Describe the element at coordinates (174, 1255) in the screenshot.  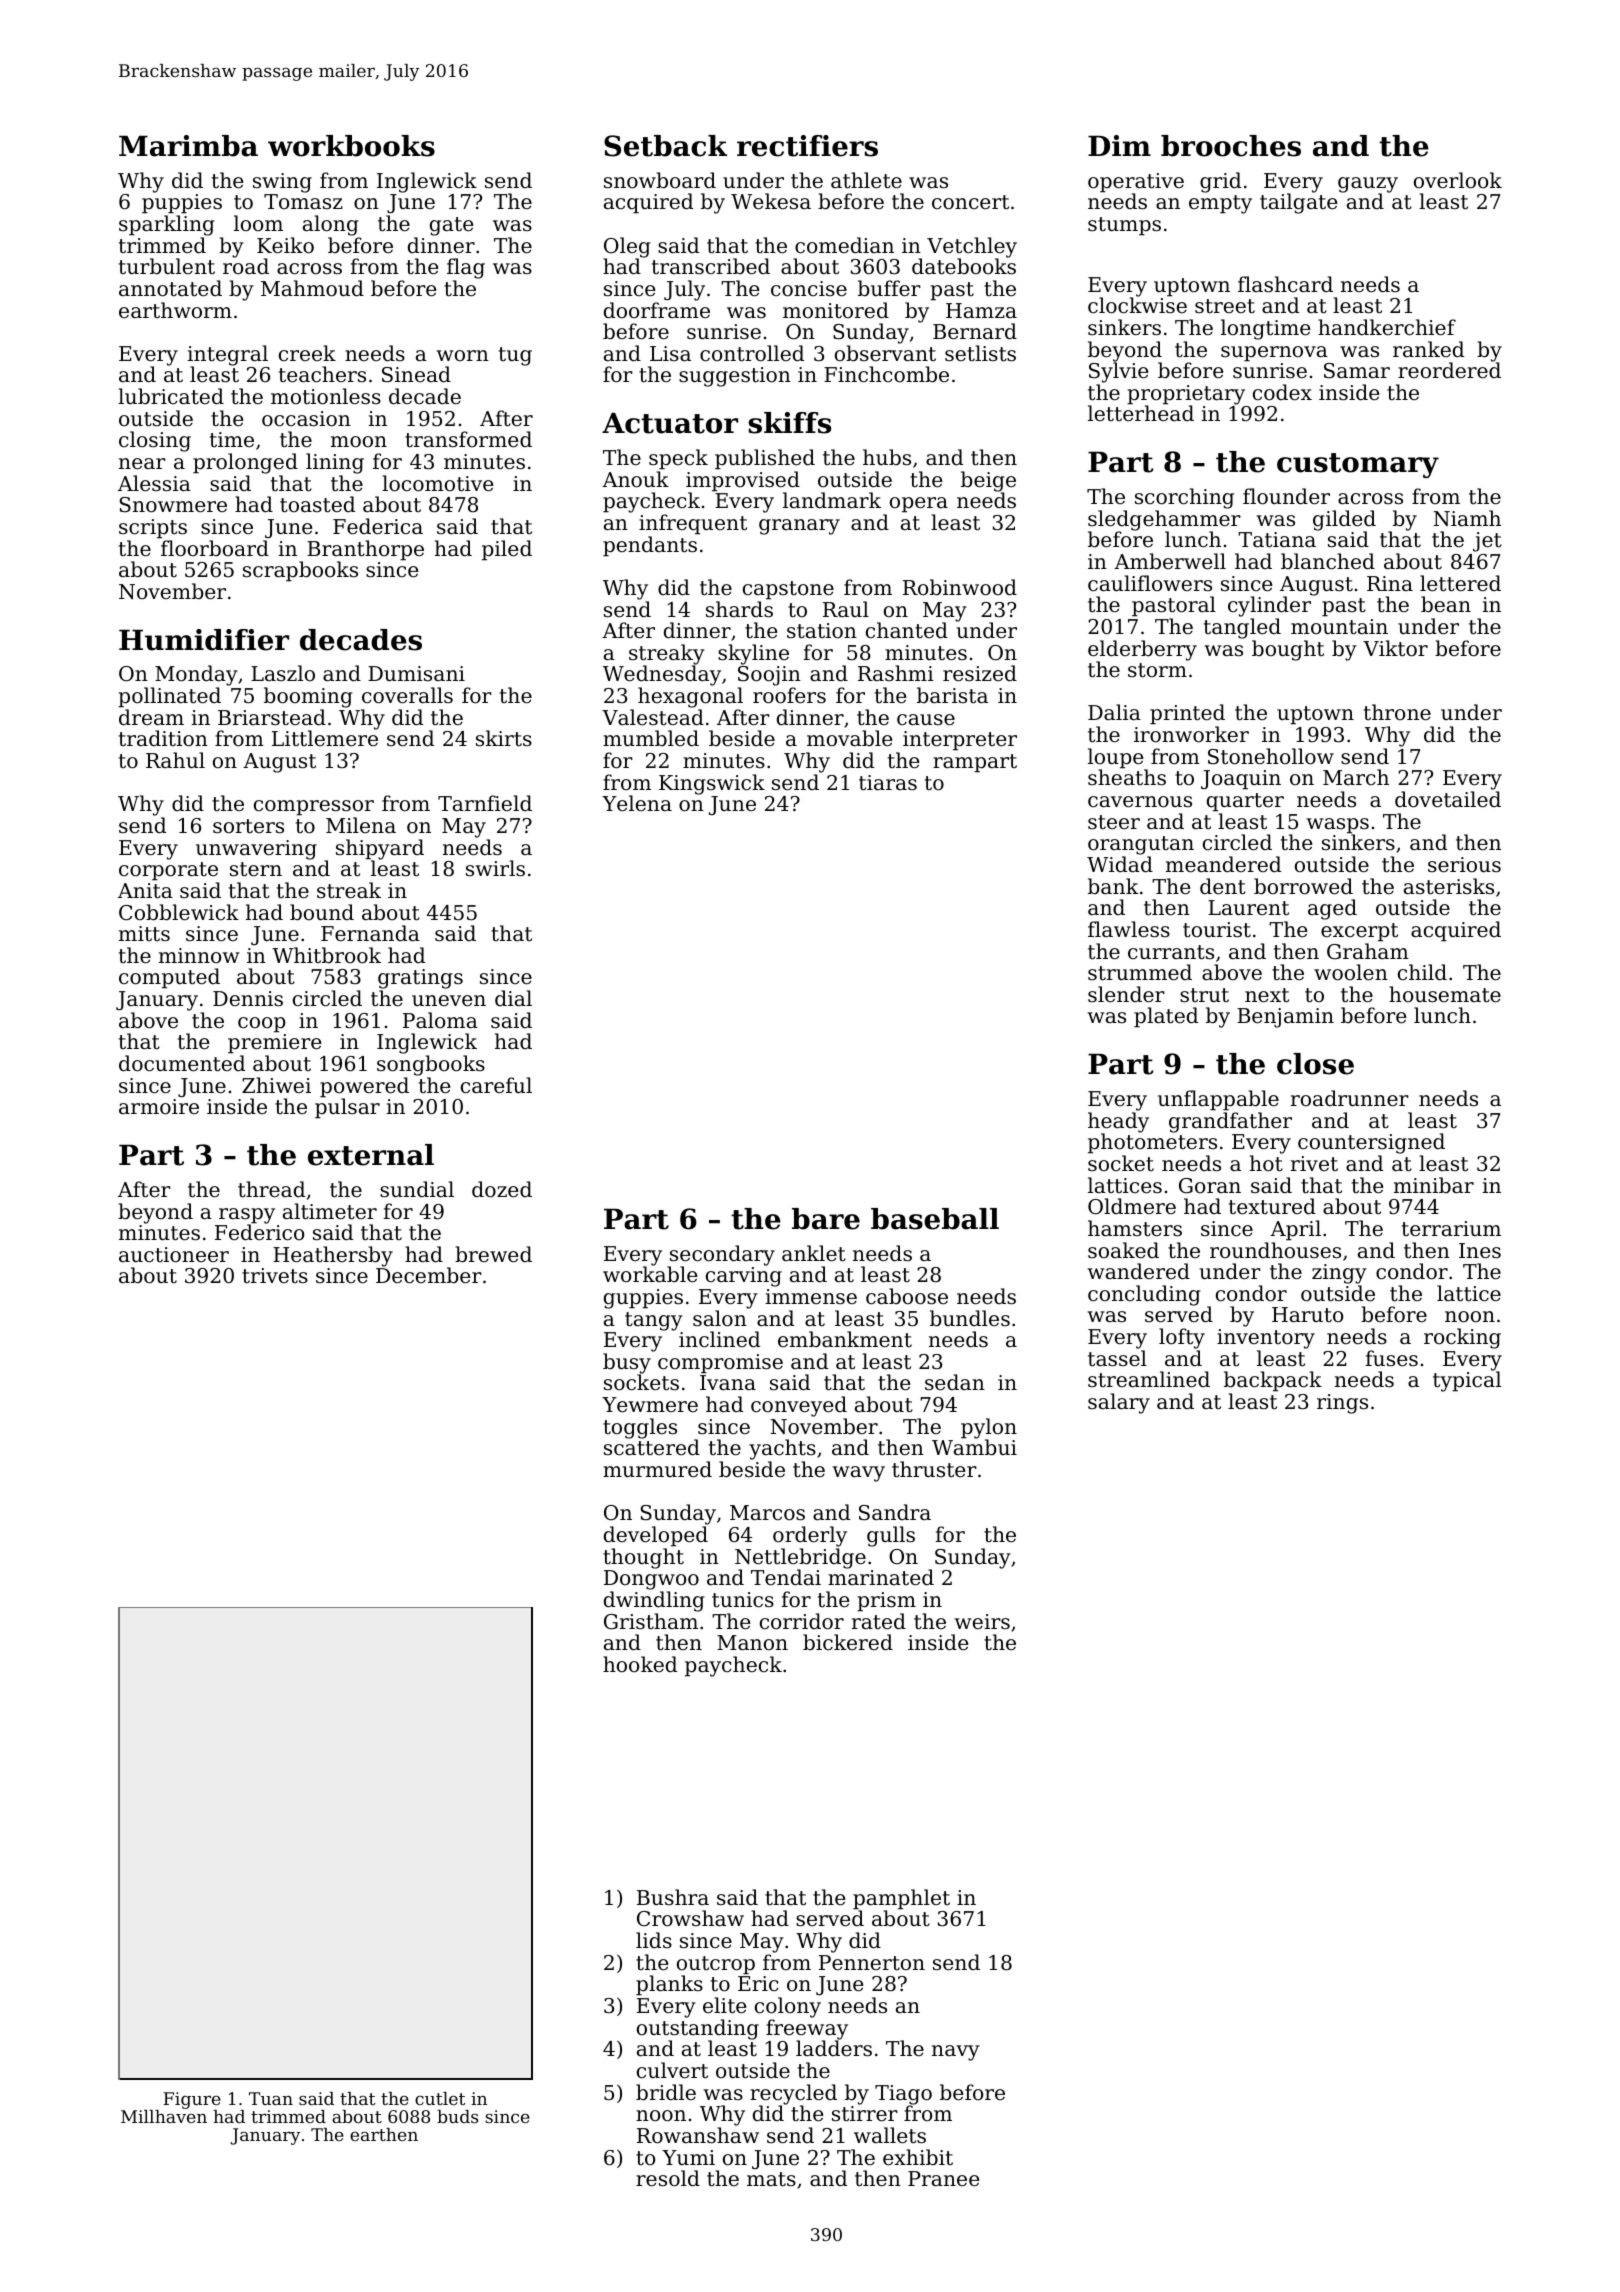
I see `auctioneer` at that location.
